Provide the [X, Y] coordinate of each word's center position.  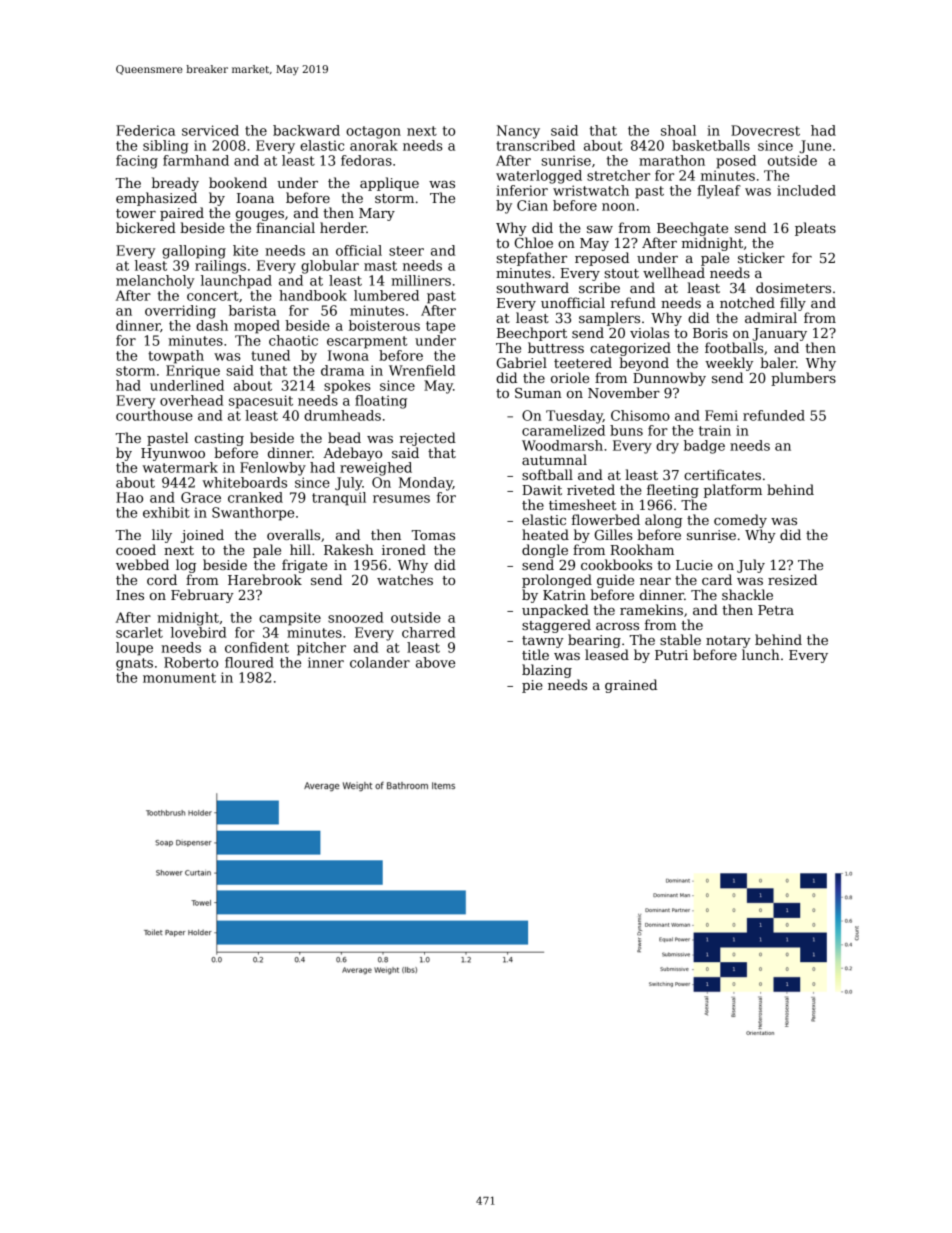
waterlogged [539, 177]
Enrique [193, 372]
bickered [146, 227]
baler [778, 362]
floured [249, 662]
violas [649, 332]
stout [621, 273]
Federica [145, 130]
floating [381, 402]
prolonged [557, 581]
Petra [776, 610]
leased [607, 654]
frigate [304, 566]
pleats [815, 229]
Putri [671, 655]
